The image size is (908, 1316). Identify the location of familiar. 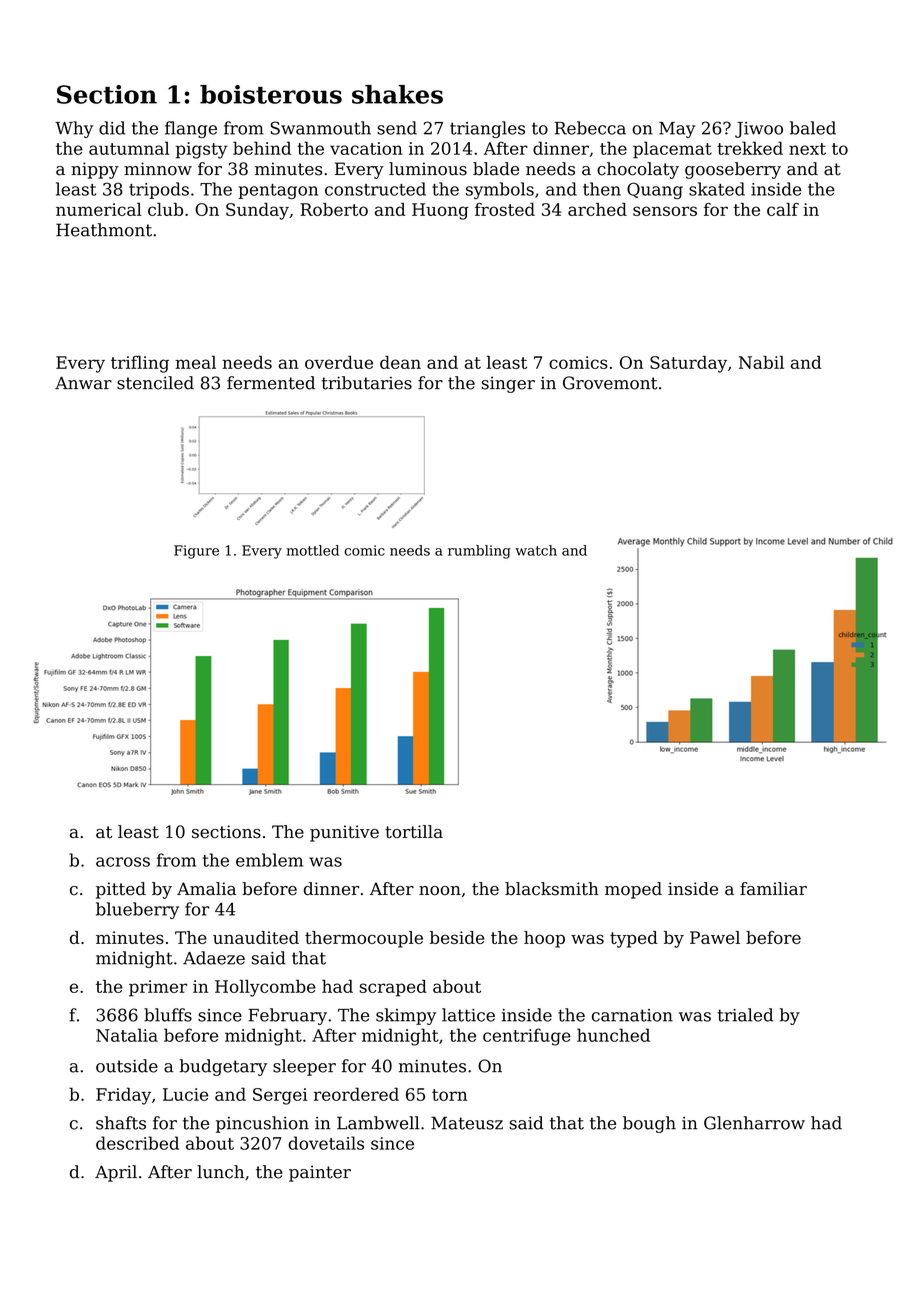
(773, 889).
